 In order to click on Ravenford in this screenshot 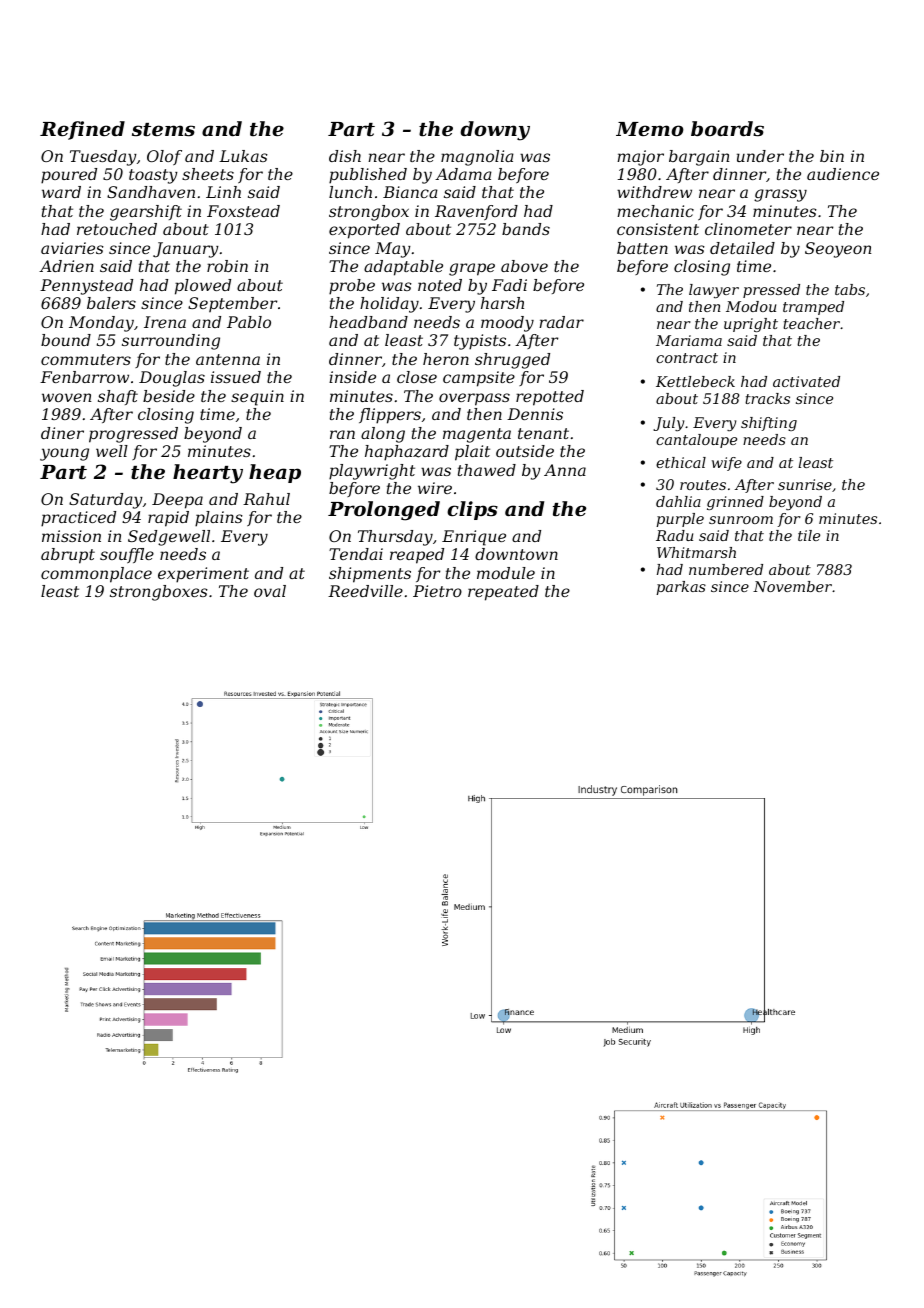, I will do `click(476, 212)`.
